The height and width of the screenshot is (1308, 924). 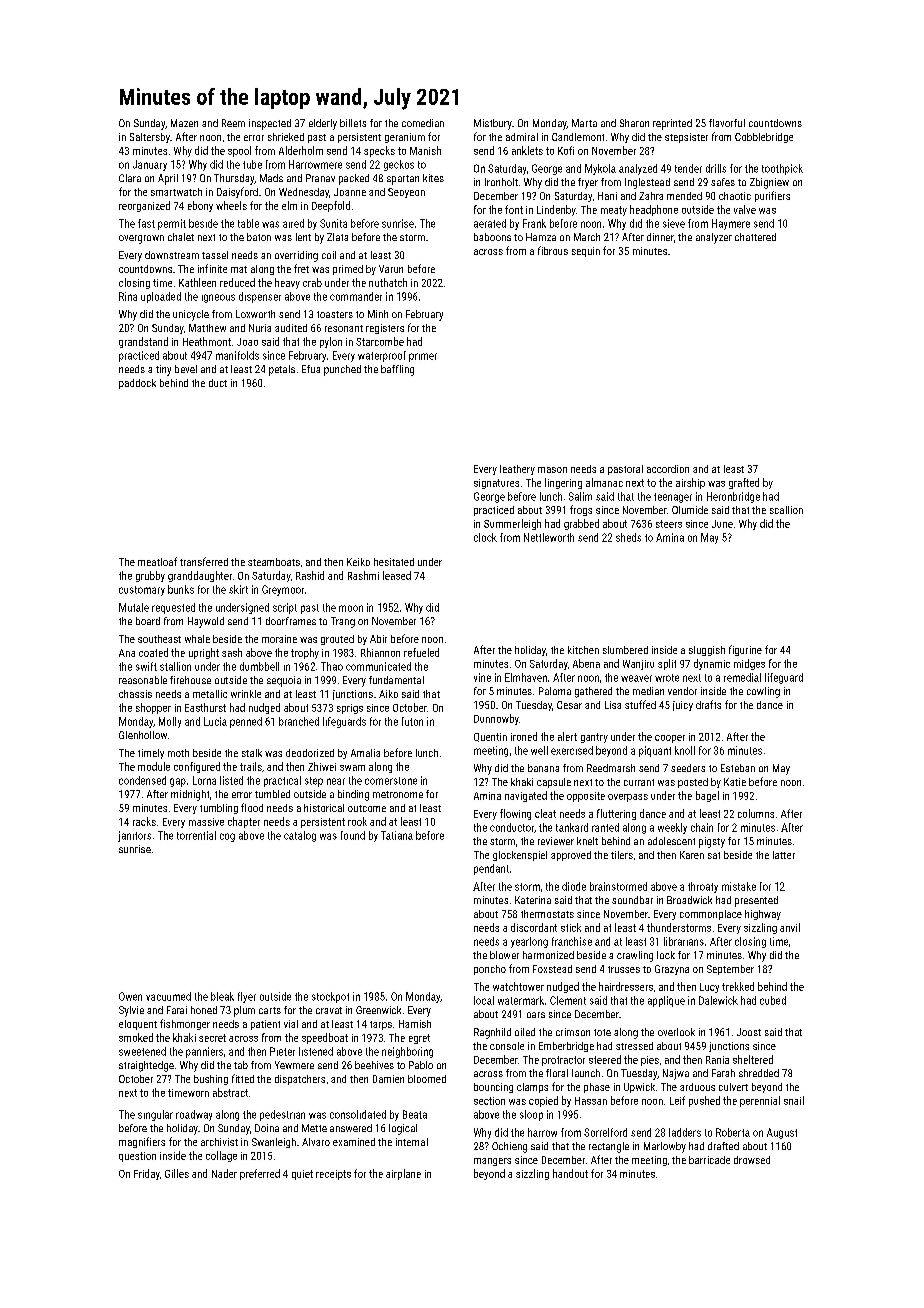 I want to click on registers, so click(x=385, y=329).
